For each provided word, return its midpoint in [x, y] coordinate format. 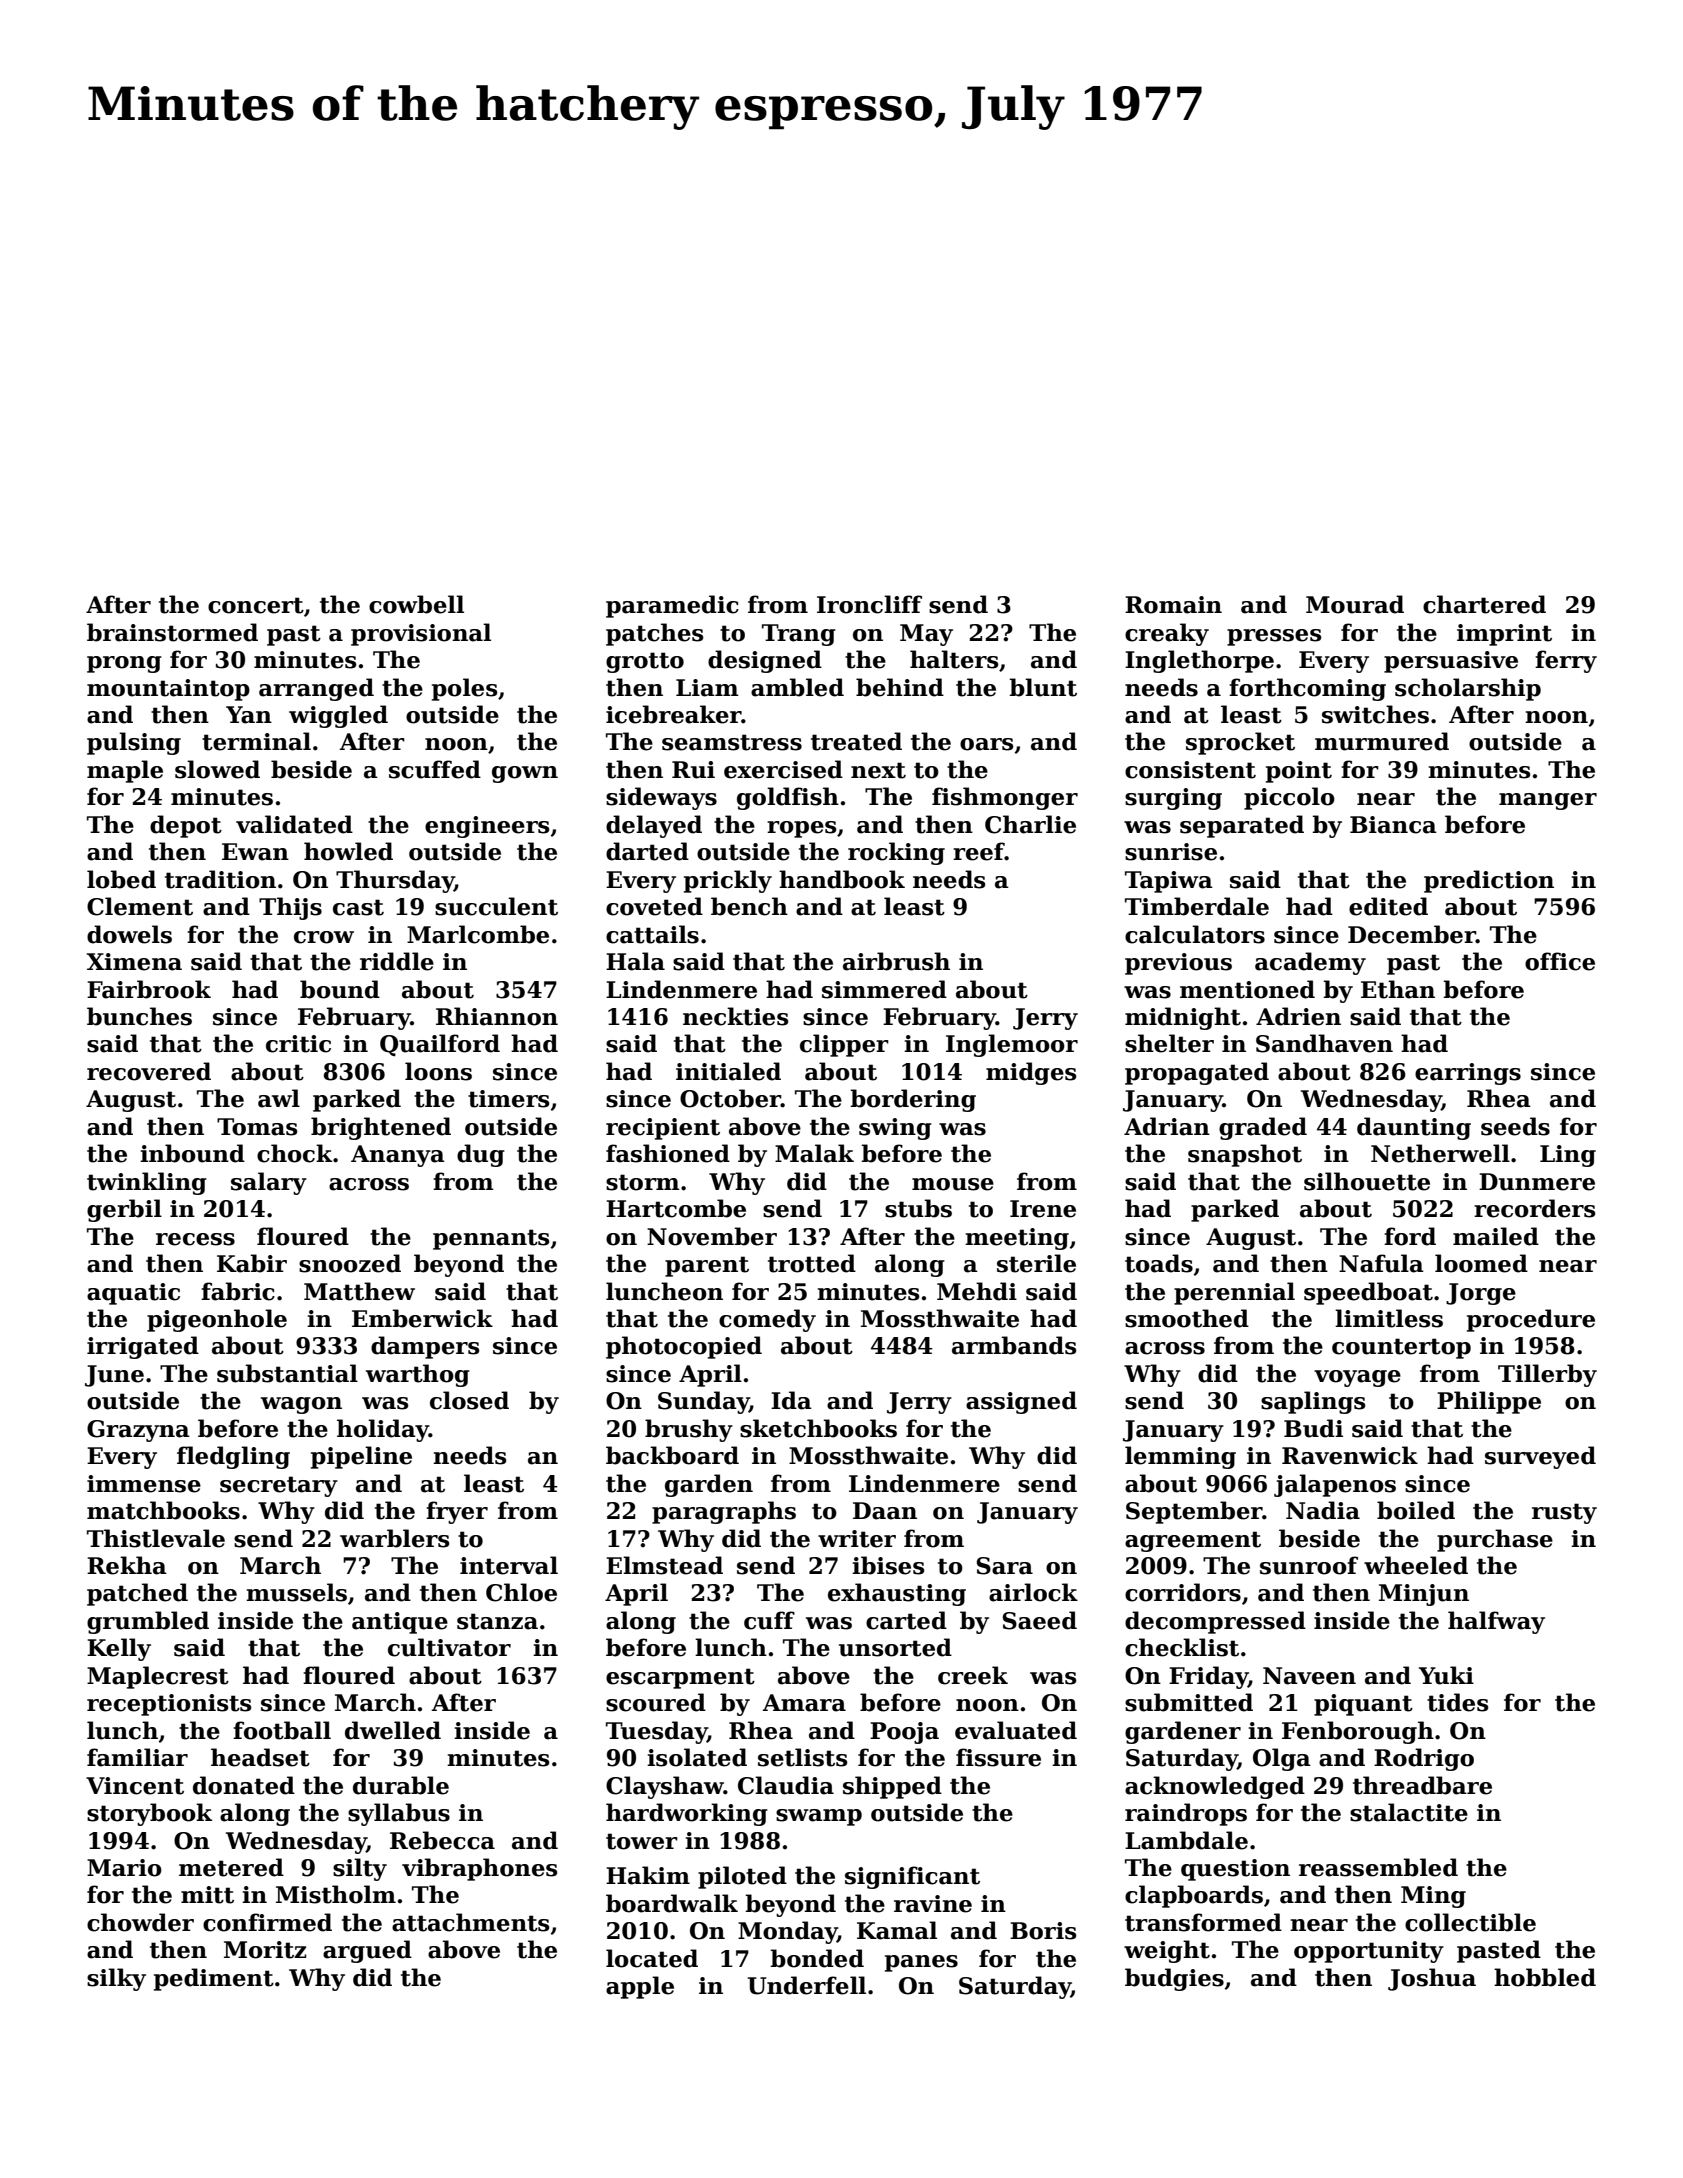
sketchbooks [818, 1428]
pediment [214, 1979]
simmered [884, 989]
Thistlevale [156, 1538]
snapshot [1245, 1155]
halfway [1496, 1622]
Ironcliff [869, 604]
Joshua [1432, 1979]
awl [279, 1098]
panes [921, 1963]
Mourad [1355, 604]
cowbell [416, 604]
